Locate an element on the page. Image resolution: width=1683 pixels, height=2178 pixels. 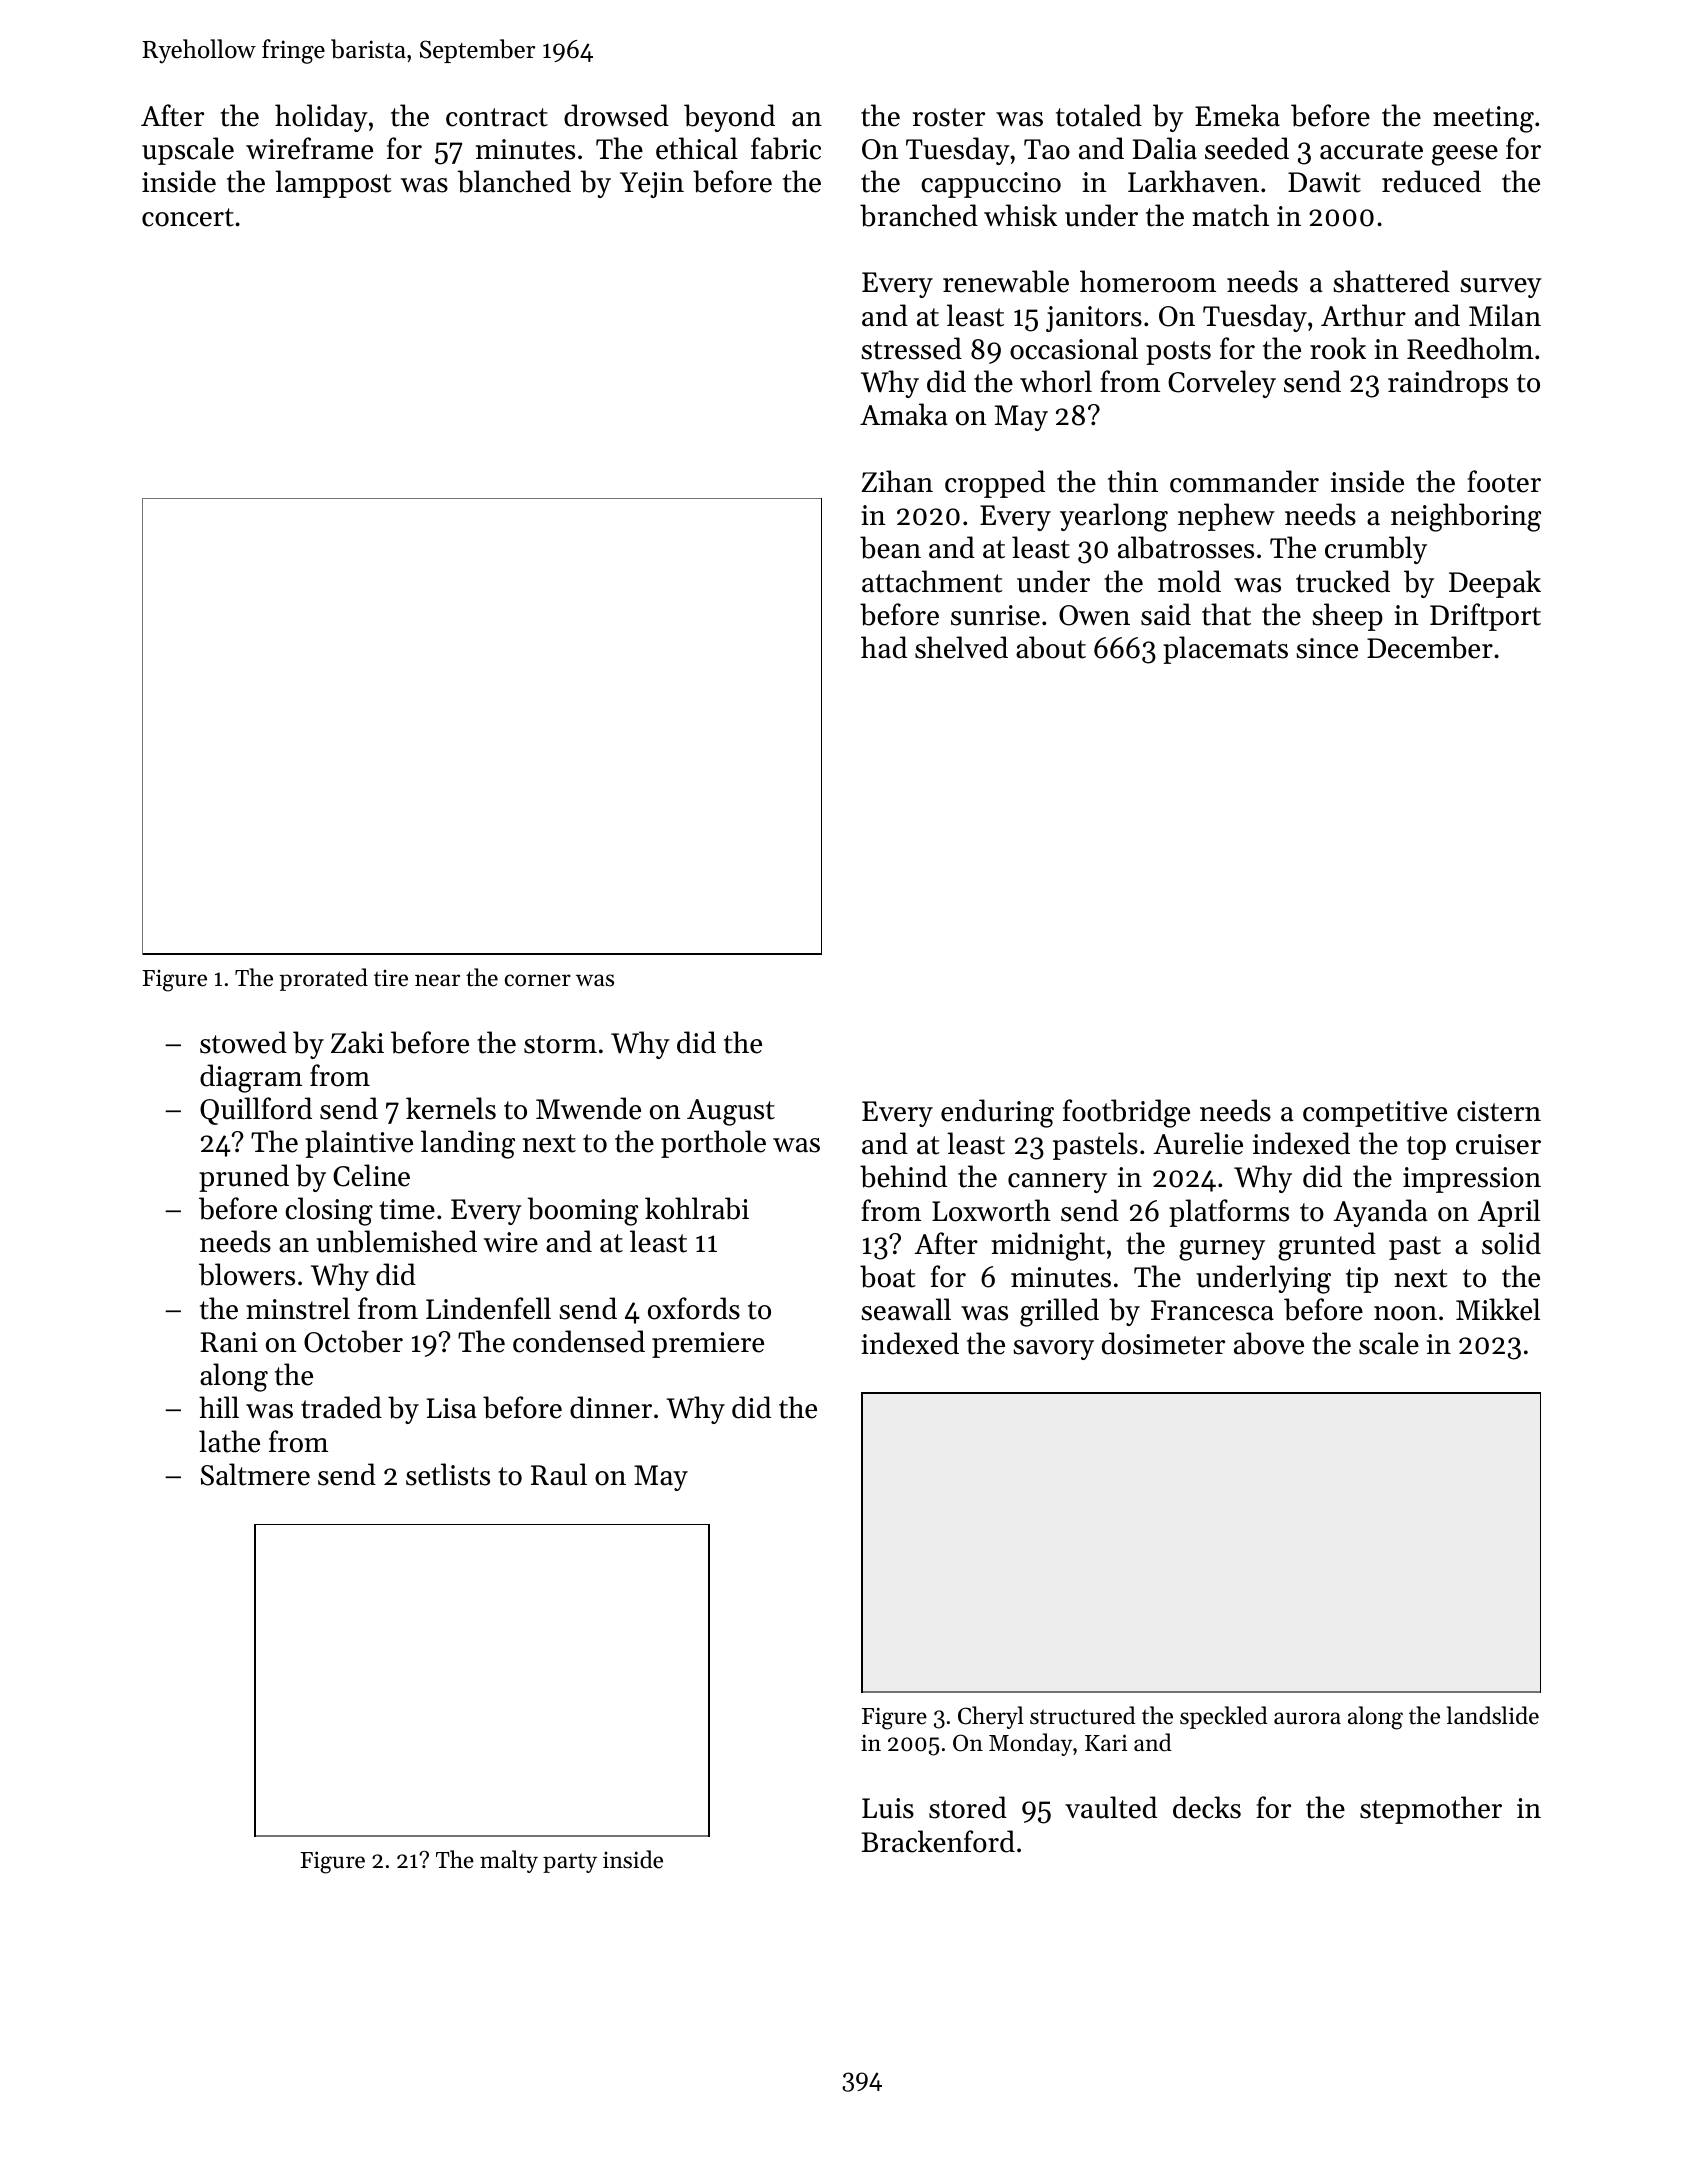
noon is located at coordinates (1405, 1313).
